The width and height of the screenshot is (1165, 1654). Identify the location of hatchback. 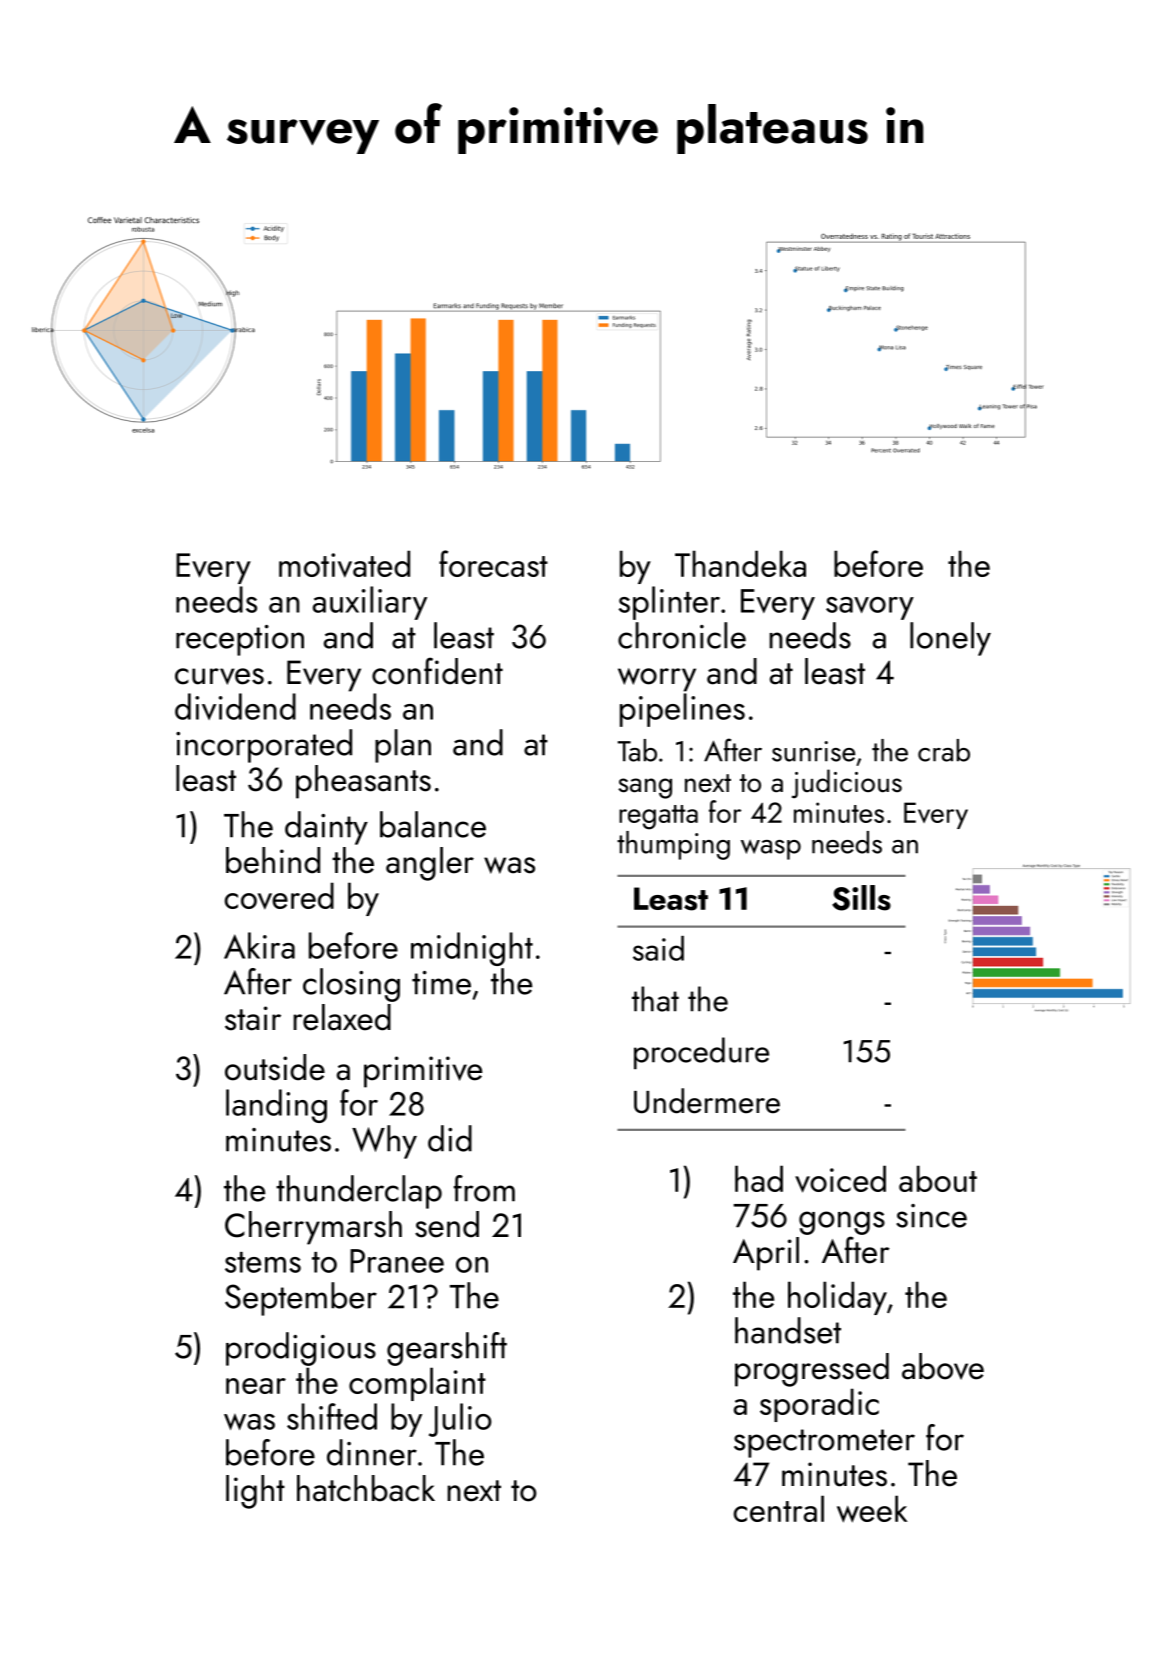
(366, 1488).
